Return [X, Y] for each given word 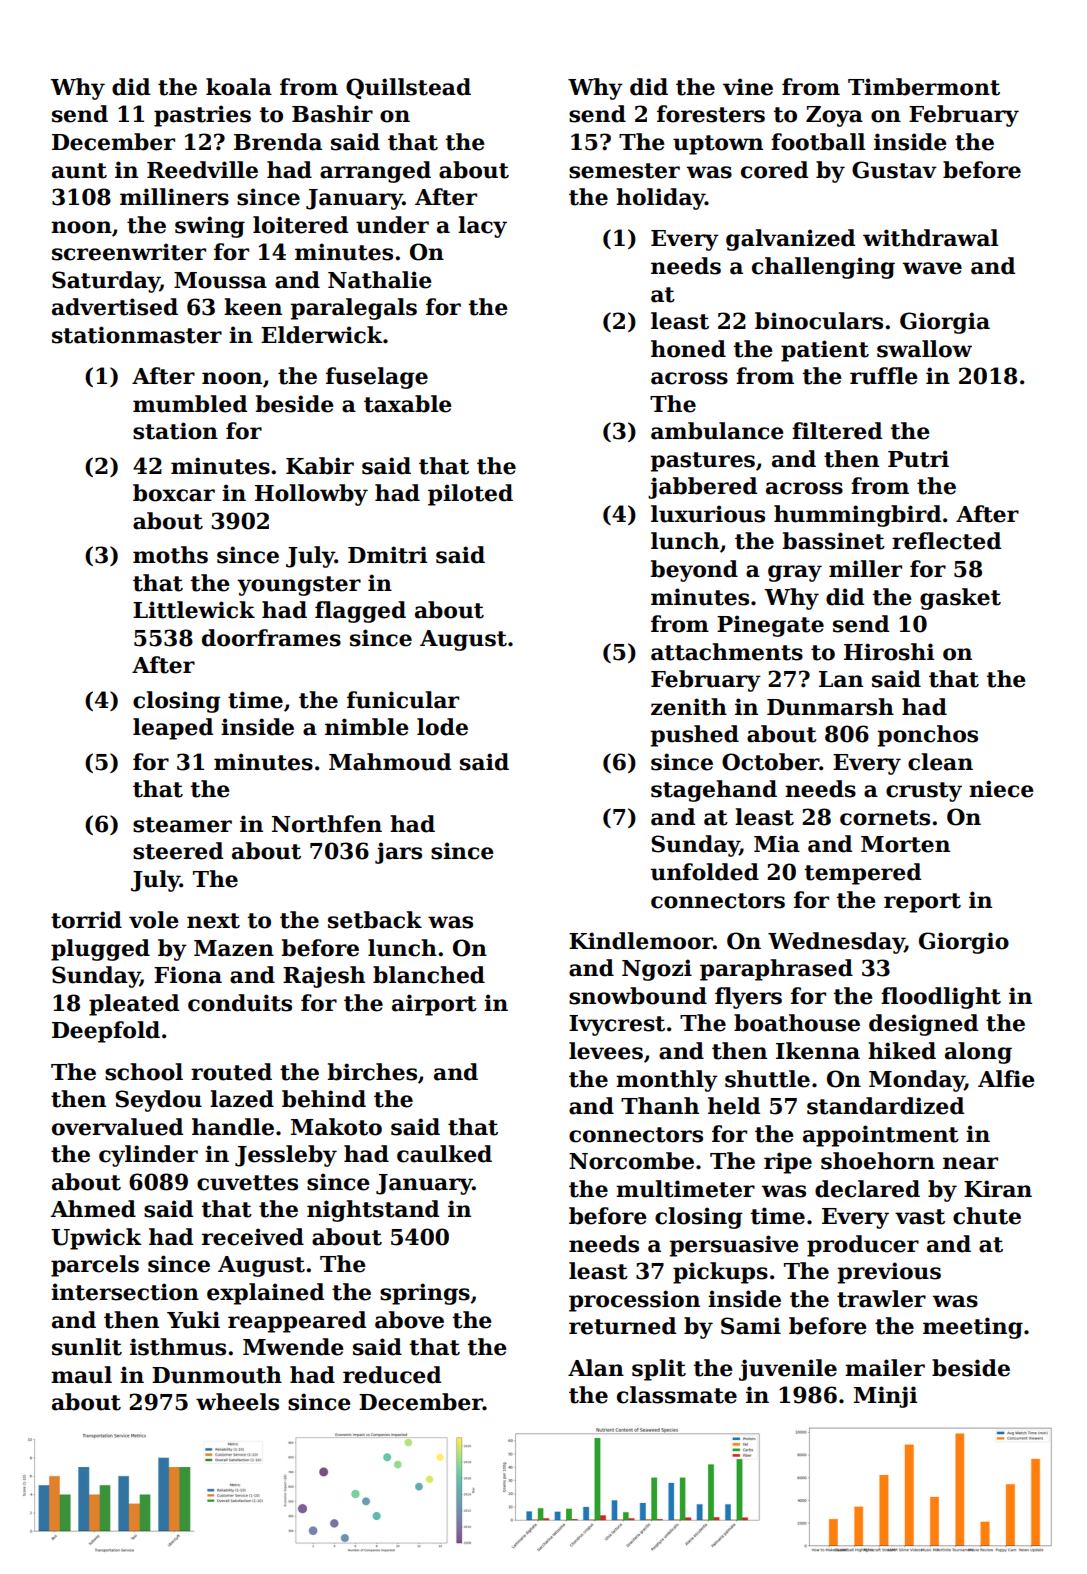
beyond [694, 571]
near [970, 1163]
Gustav [894, 170]
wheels [237, 1402]
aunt [79, 171]
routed [231, 1072]
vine [748, 87]
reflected [946, 541]
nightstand [373, 1211]
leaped [173, 729]
